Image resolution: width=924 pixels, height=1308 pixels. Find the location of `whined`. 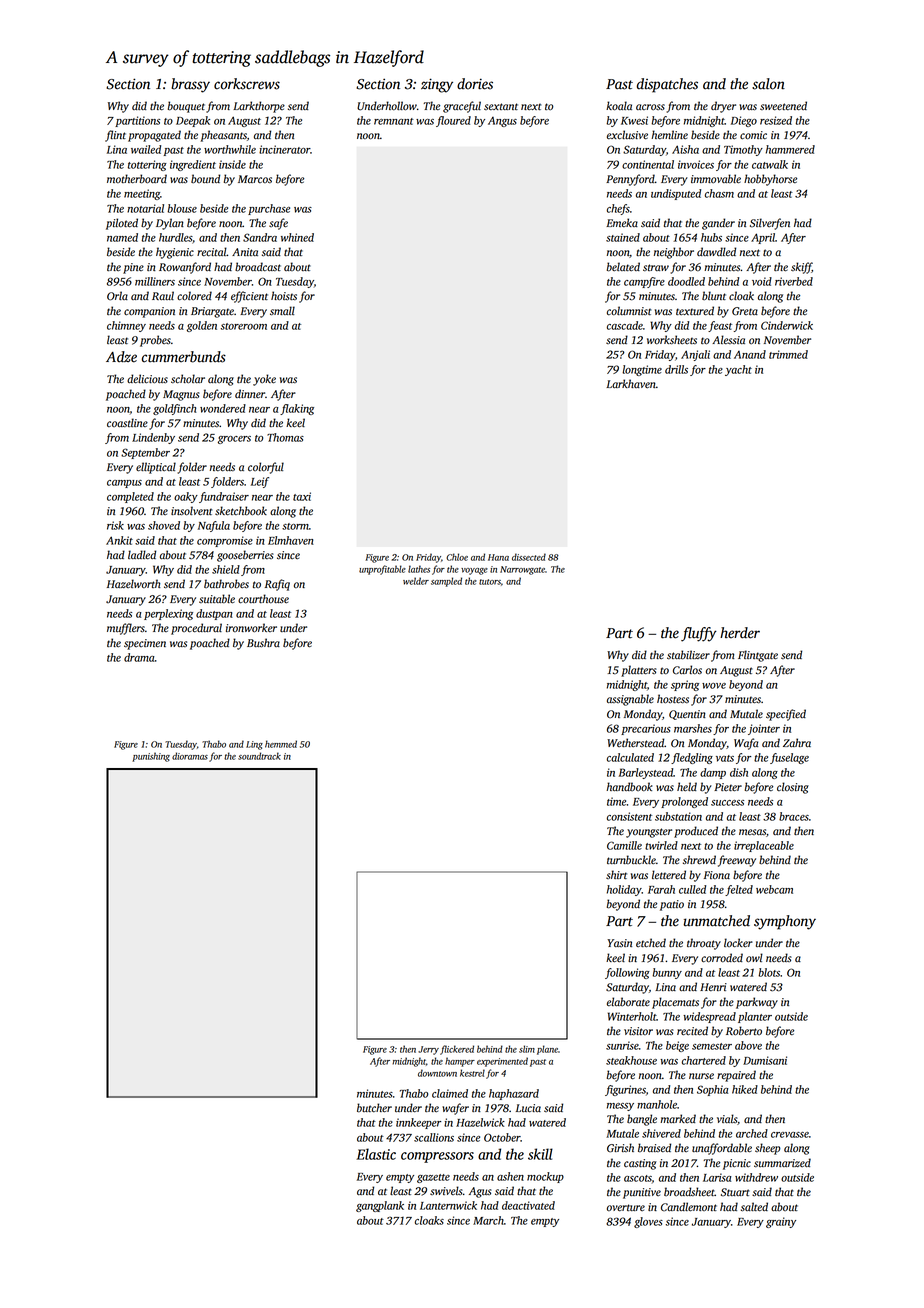

whined is located at coordinates (297, 237).
